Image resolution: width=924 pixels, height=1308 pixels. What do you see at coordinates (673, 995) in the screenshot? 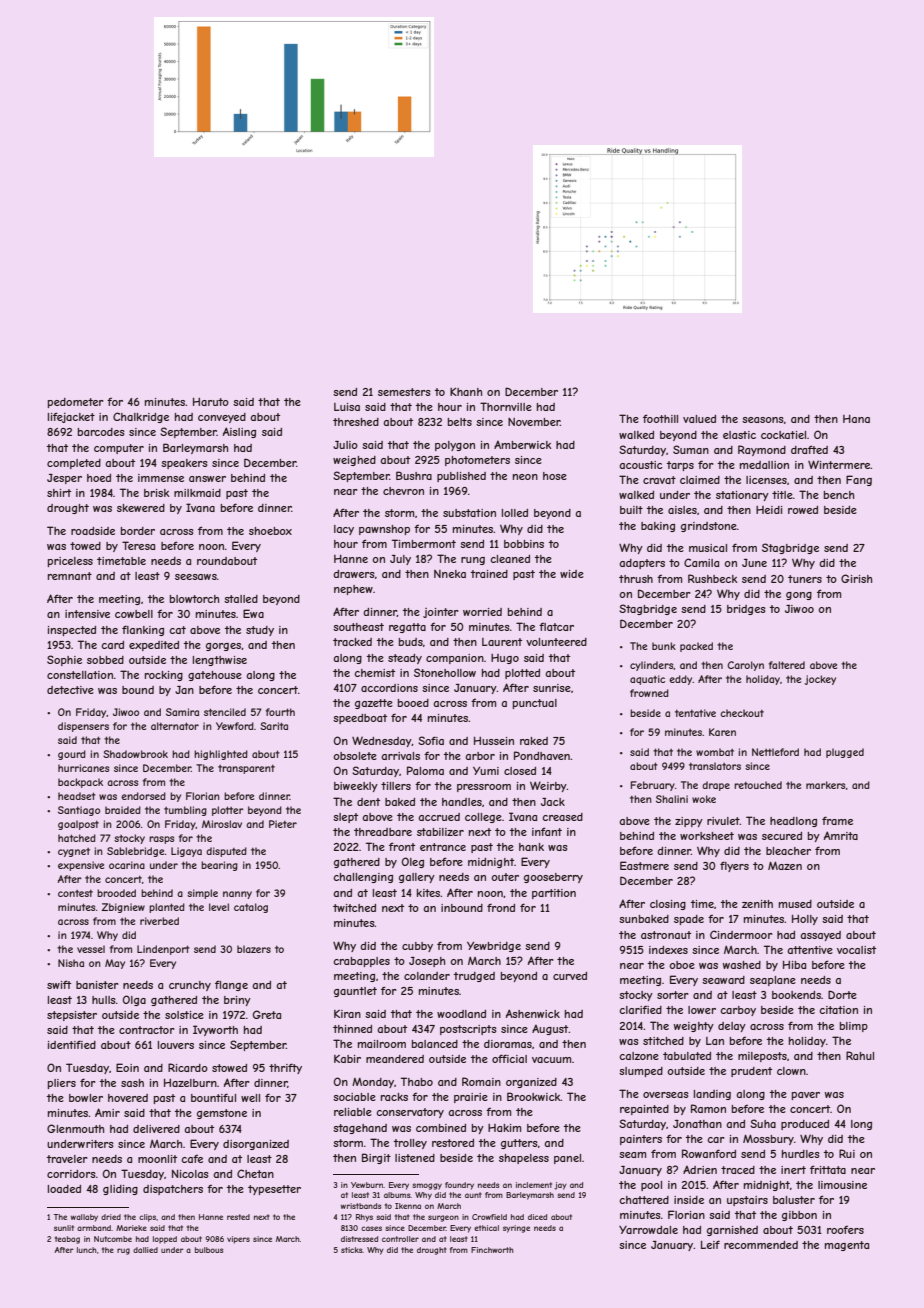
I see `sorter` at bounding box center [673, 995].
